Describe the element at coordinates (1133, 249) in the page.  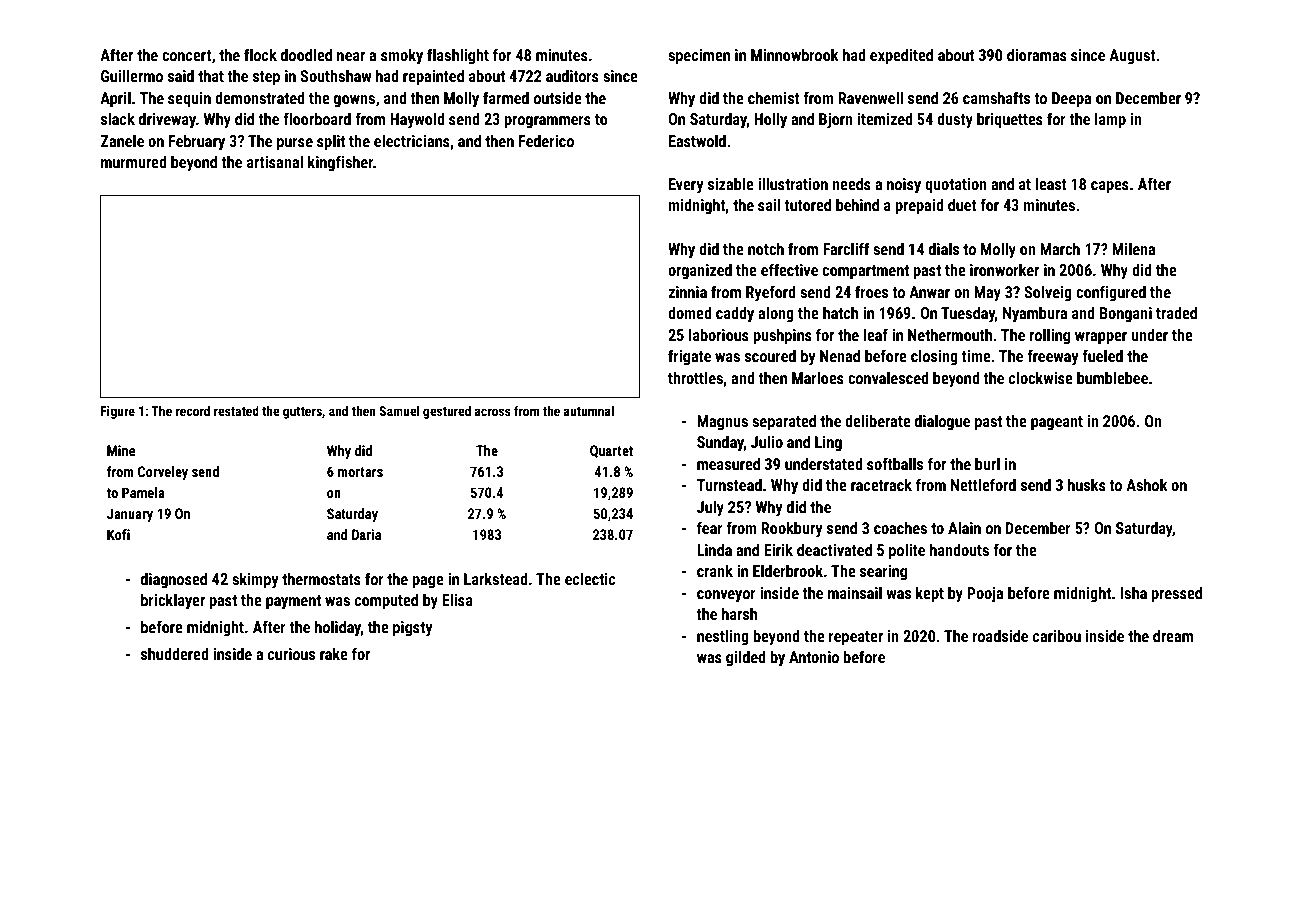
I see `Milena` at that location.
